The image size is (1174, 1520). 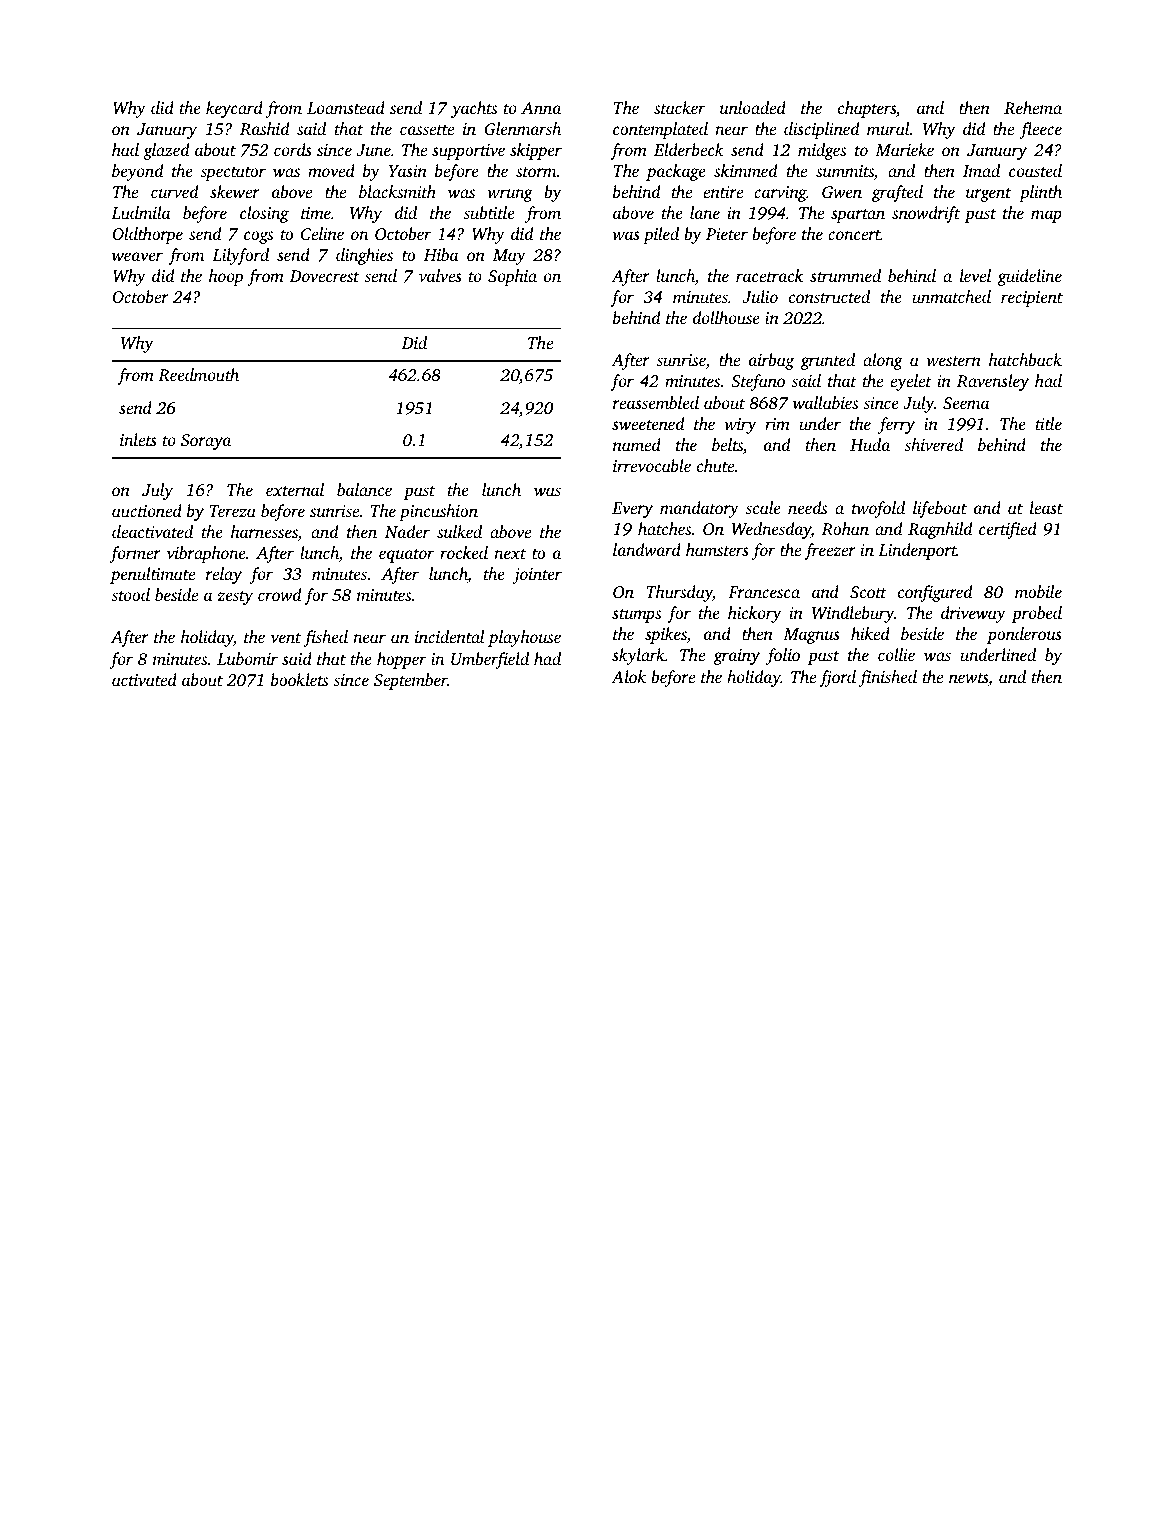 I want to click on Reedmouth, so click(x=198, y=374).
